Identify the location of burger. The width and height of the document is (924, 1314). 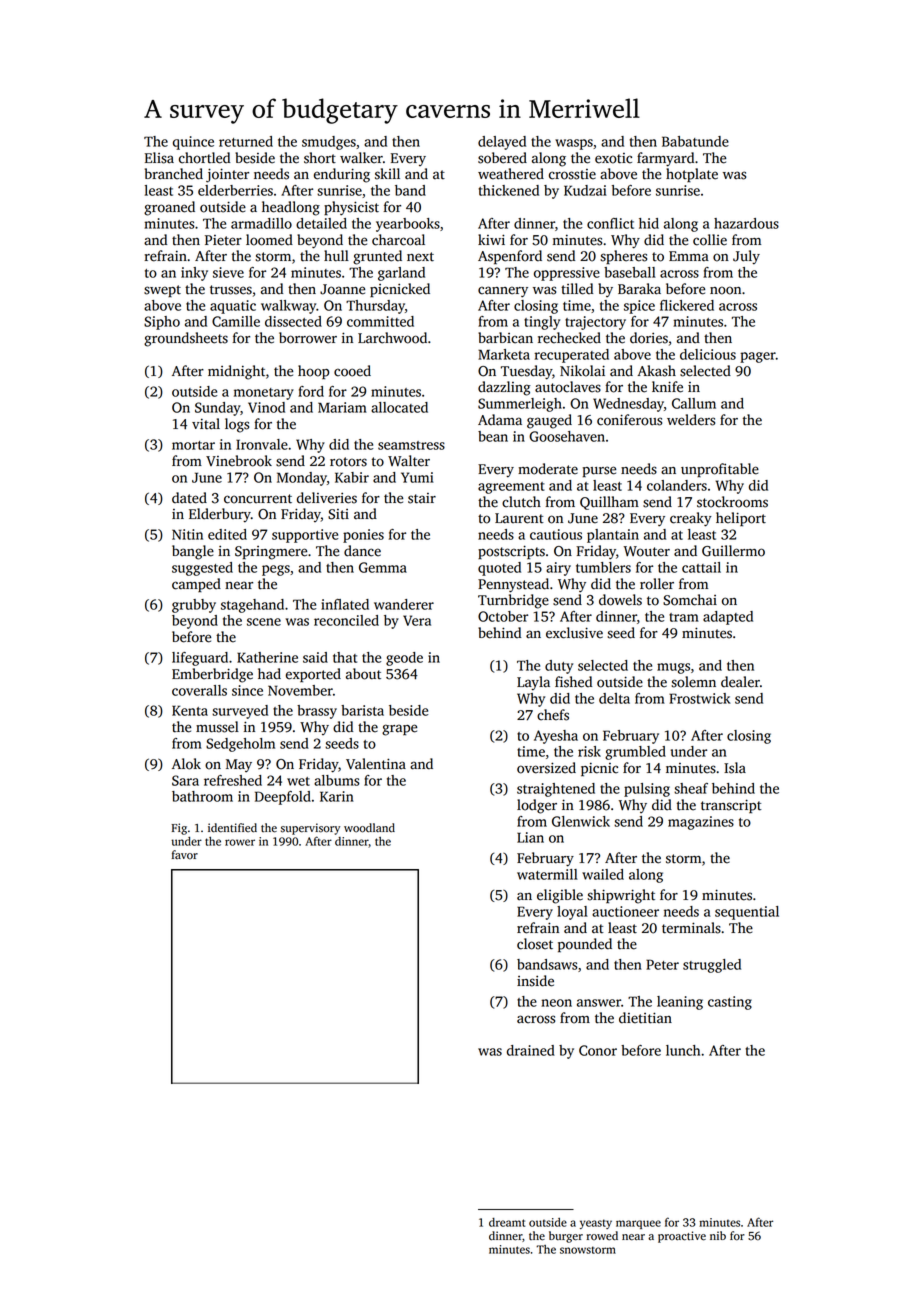
(566, 1237).
